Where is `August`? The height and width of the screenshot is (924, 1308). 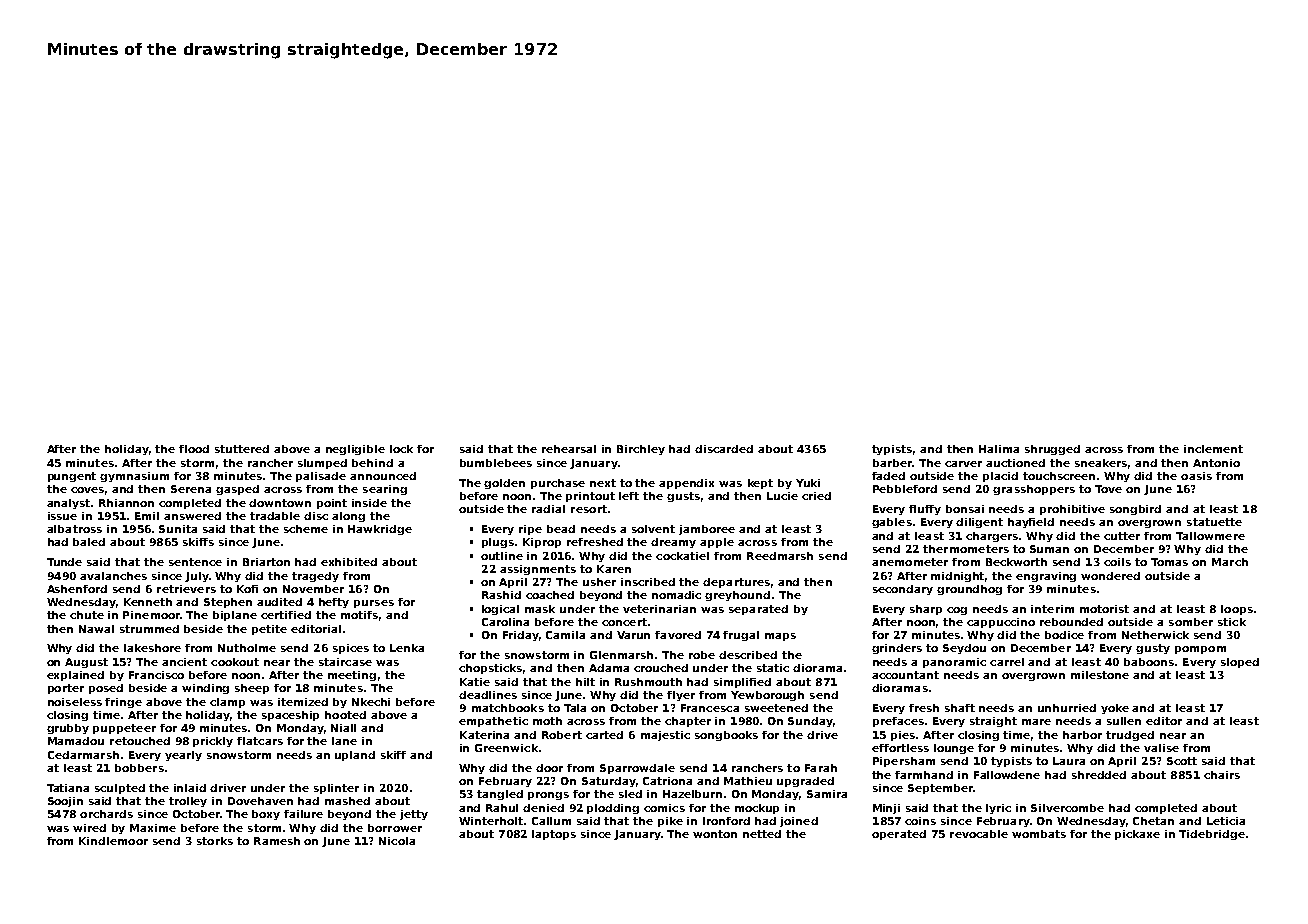
August is located at coordinates (86, 663).
